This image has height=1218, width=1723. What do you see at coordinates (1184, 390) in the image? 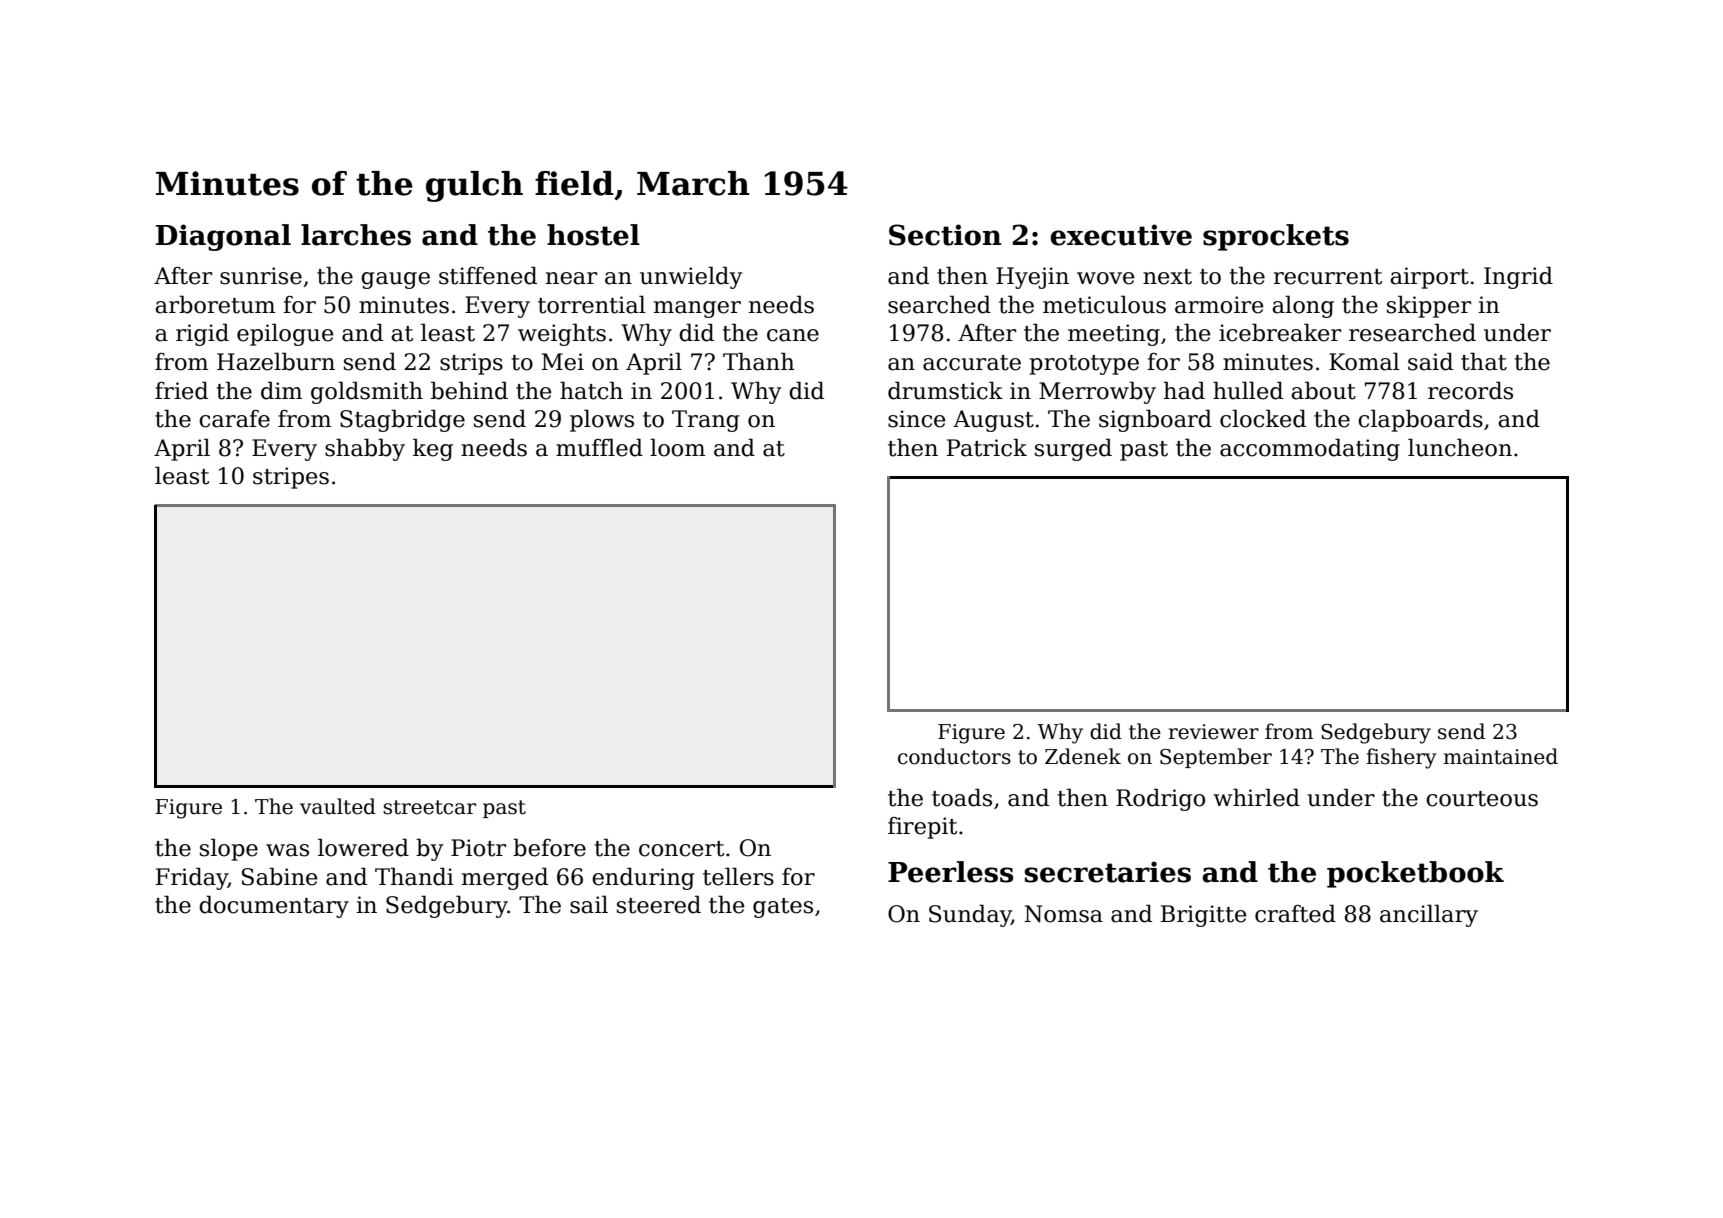
I see `had` at bounding box center [1184, 390].
